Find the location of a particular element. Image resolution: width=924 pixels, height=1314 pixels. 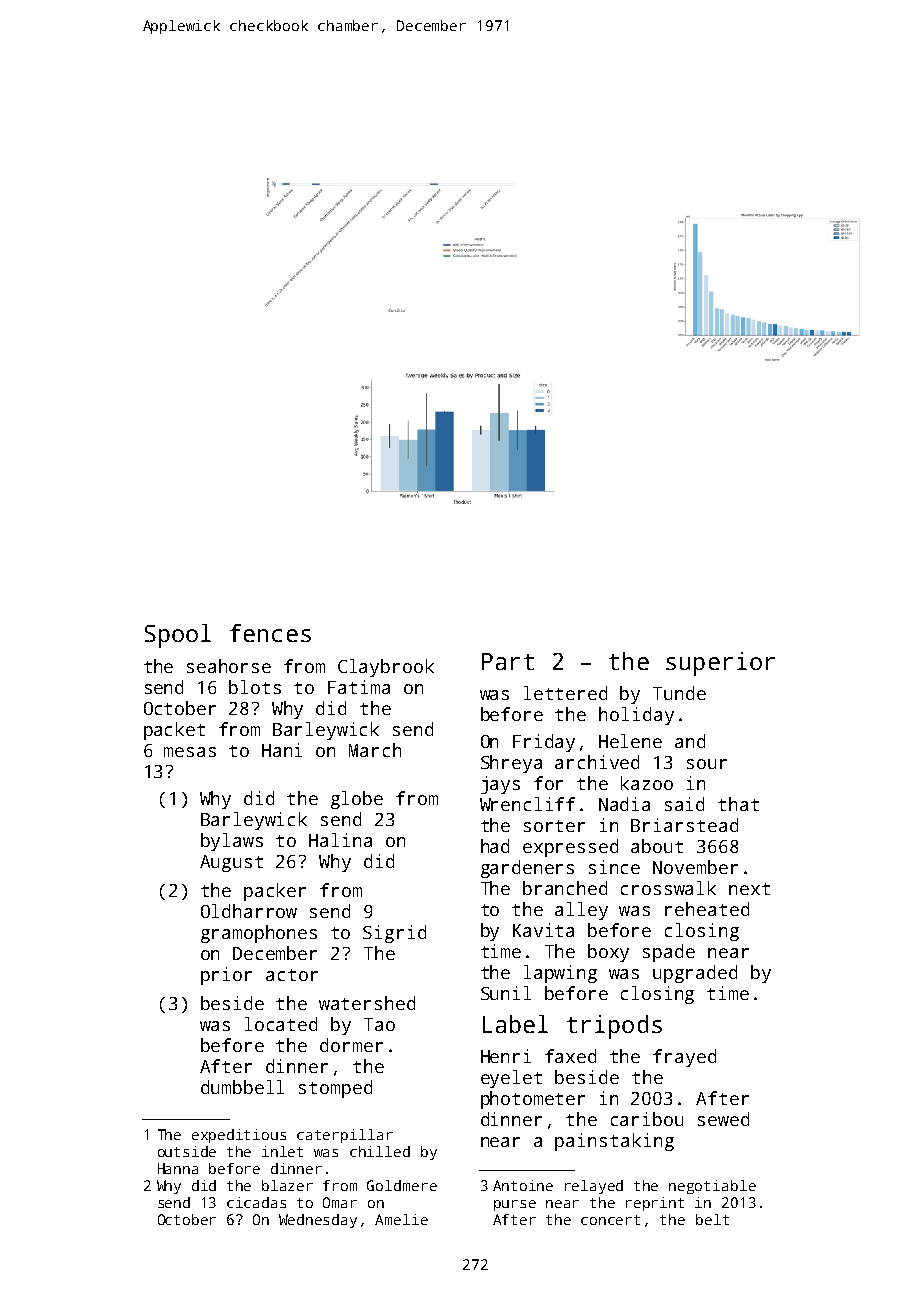

mesas is located at coordinates (190, 752).
